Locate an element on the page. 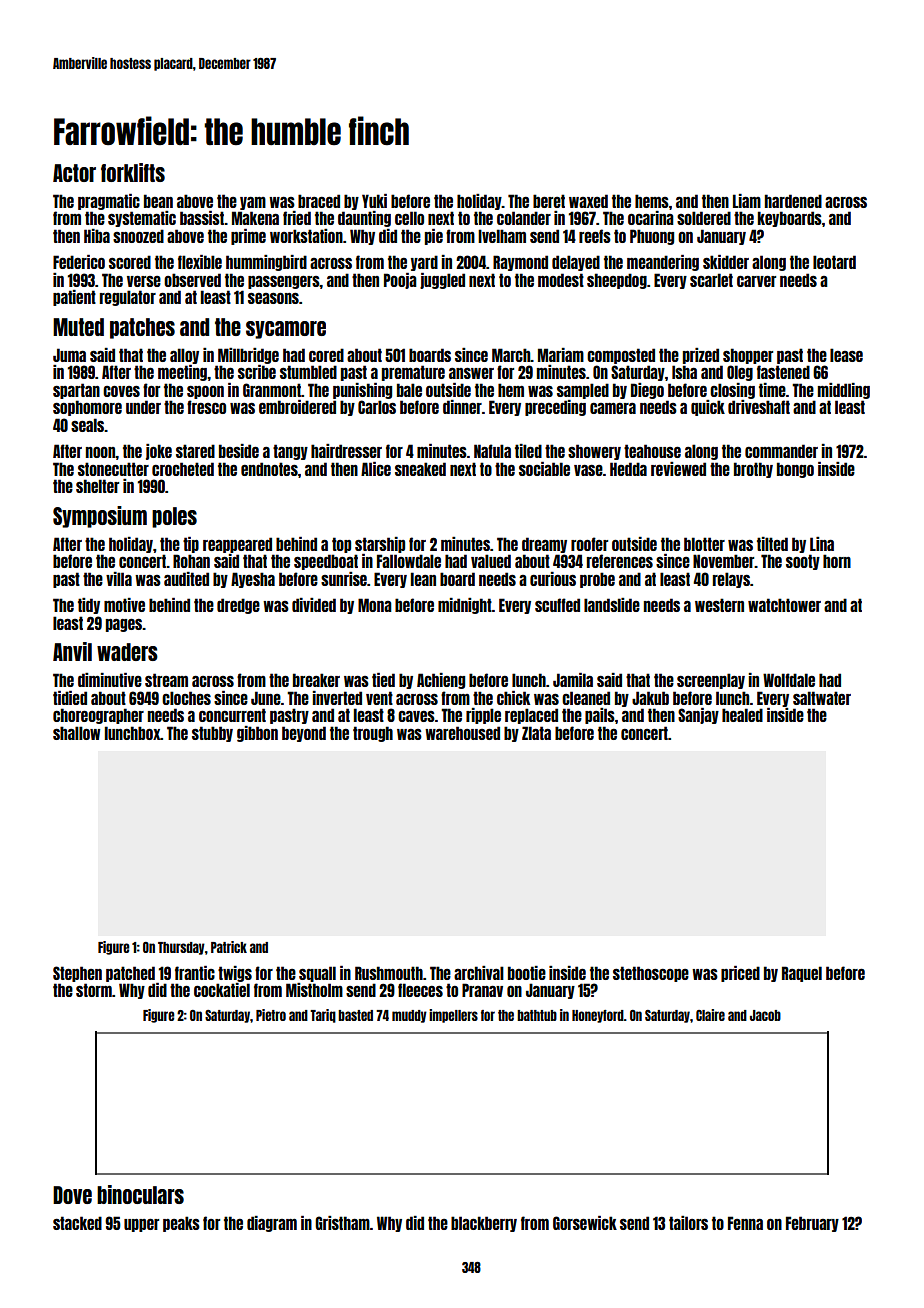  archival is located at coordinates (479, 973).
